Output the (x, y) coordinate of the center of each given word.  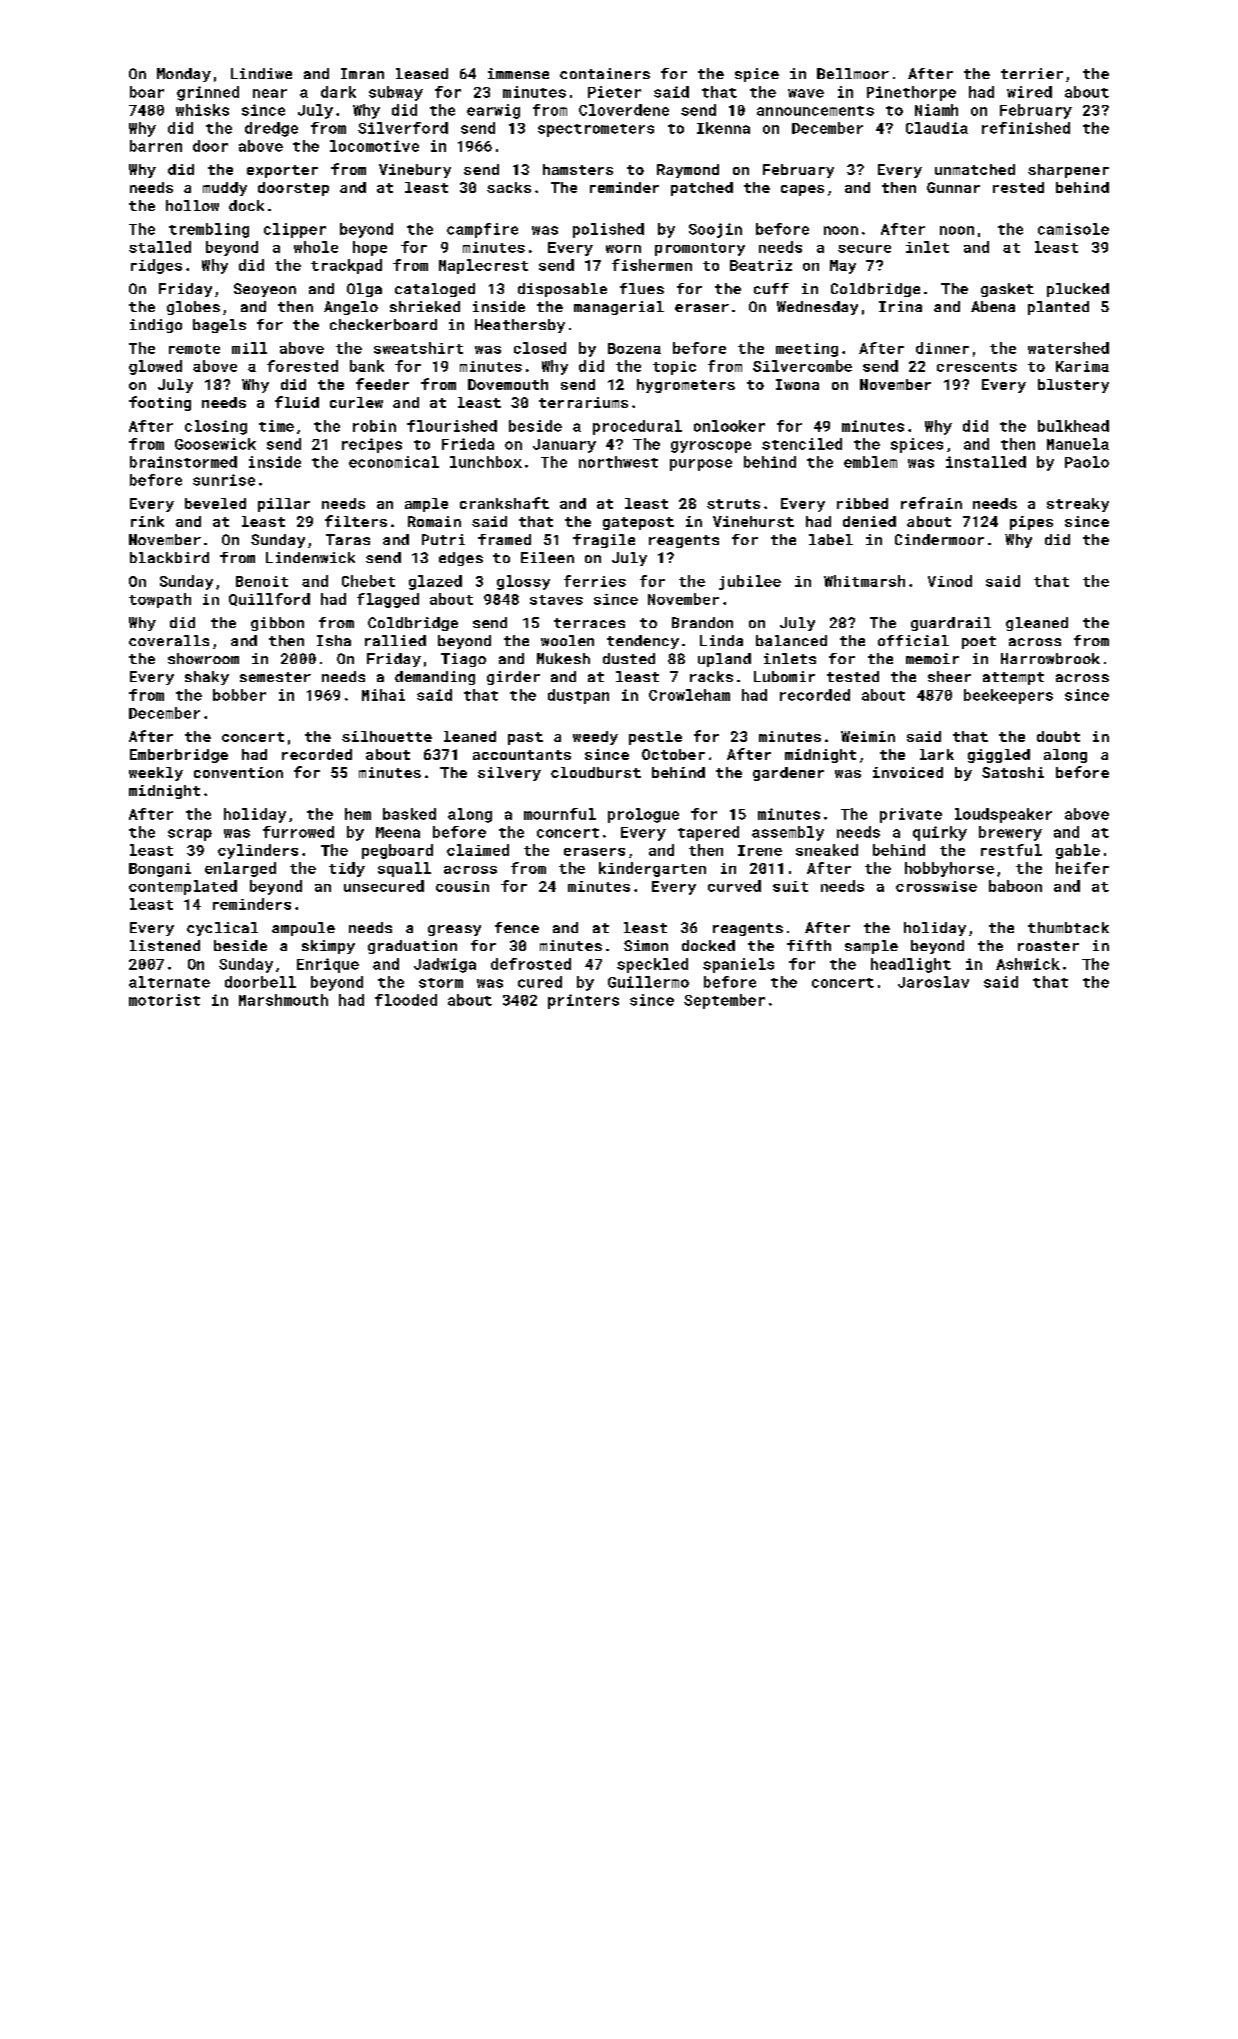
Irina (900, 306)
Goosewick (215, 444)
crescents (977, 367)
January (564, 446)
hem (358, 814)
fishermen (652, 265)
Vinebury (415, 171)
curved (734, 886)
